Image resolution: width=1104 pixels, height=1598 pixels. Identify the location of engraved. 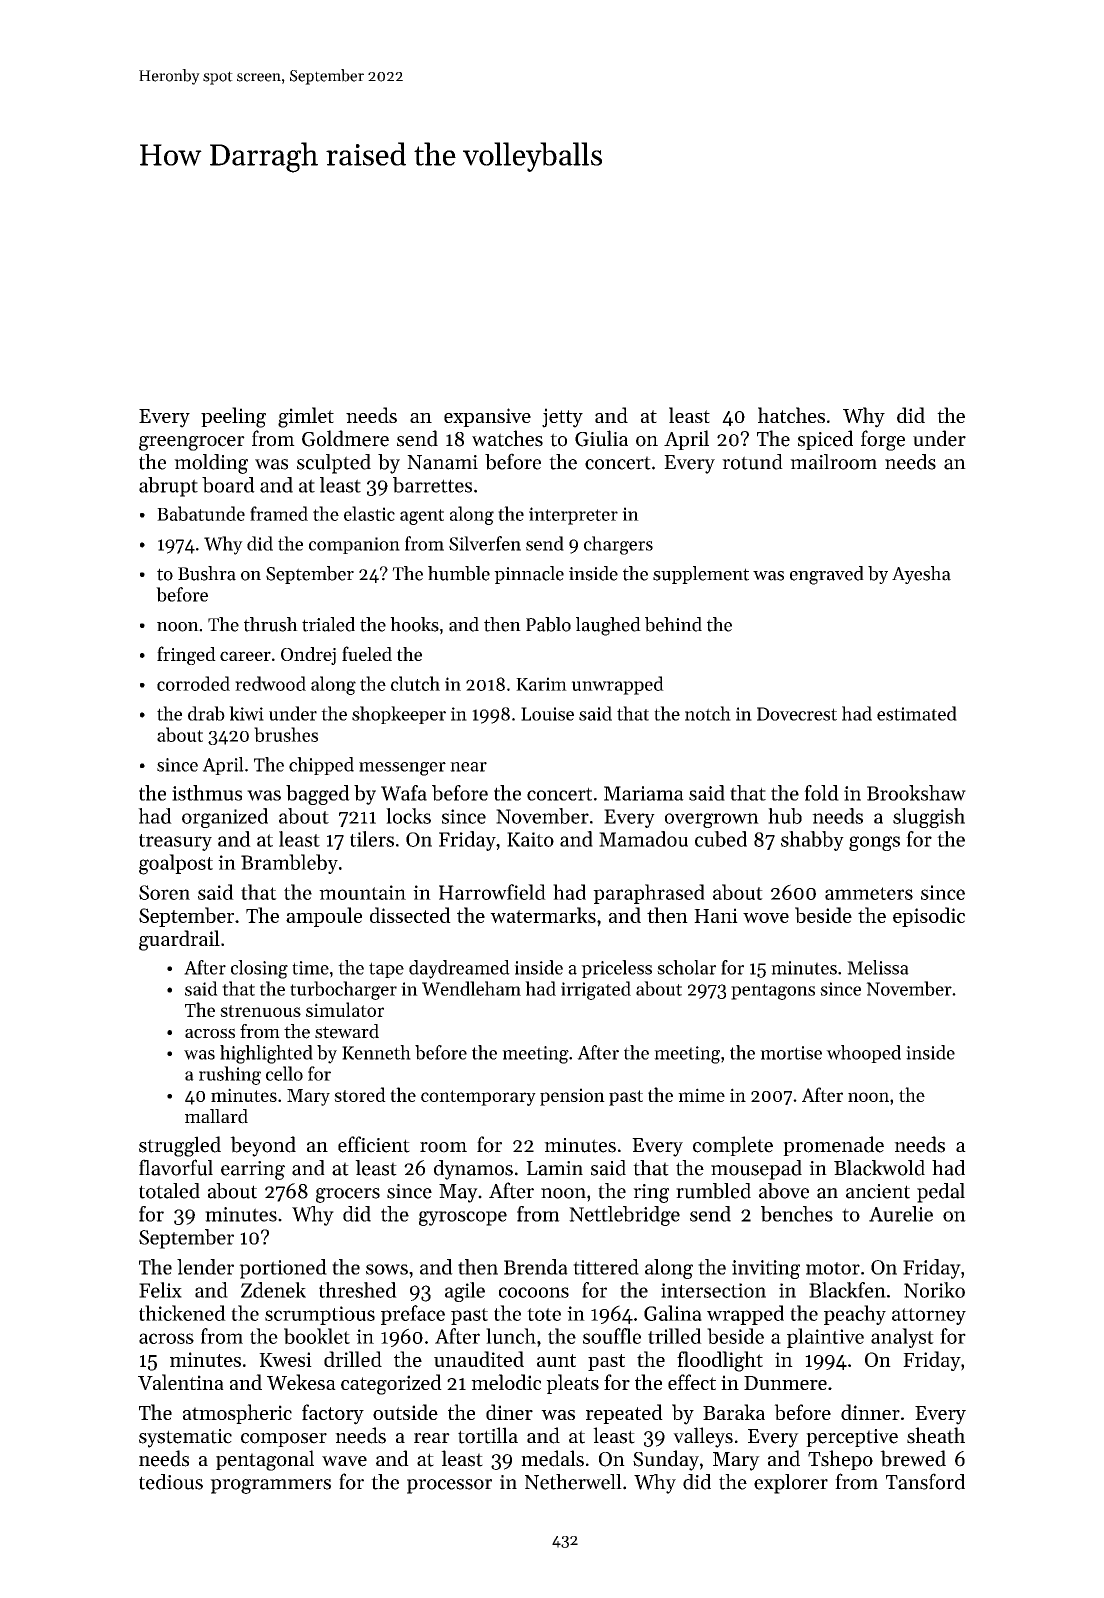
(827, 575).
